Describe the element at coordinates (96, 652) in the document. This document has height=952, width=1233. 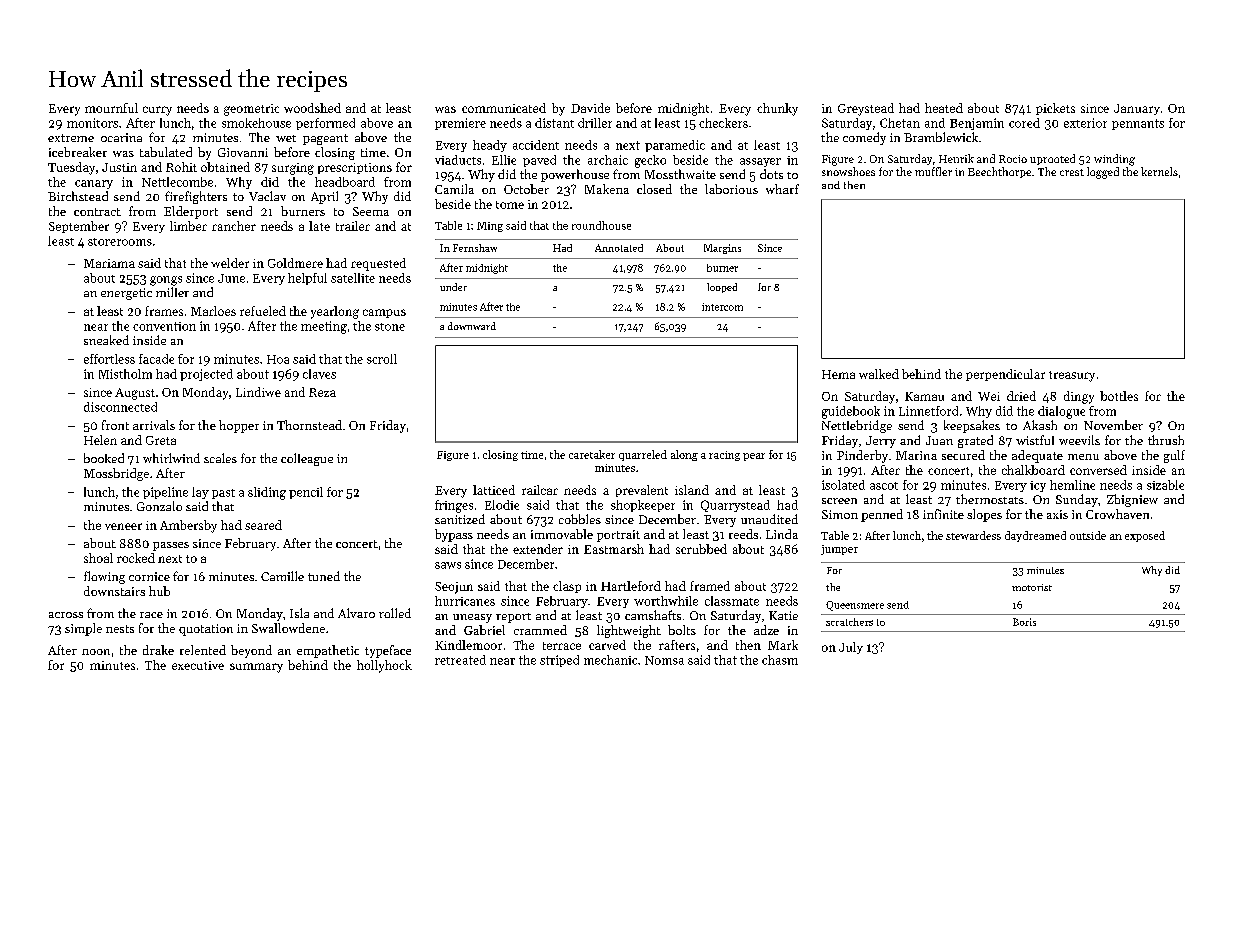
I see `noon` at that location.
